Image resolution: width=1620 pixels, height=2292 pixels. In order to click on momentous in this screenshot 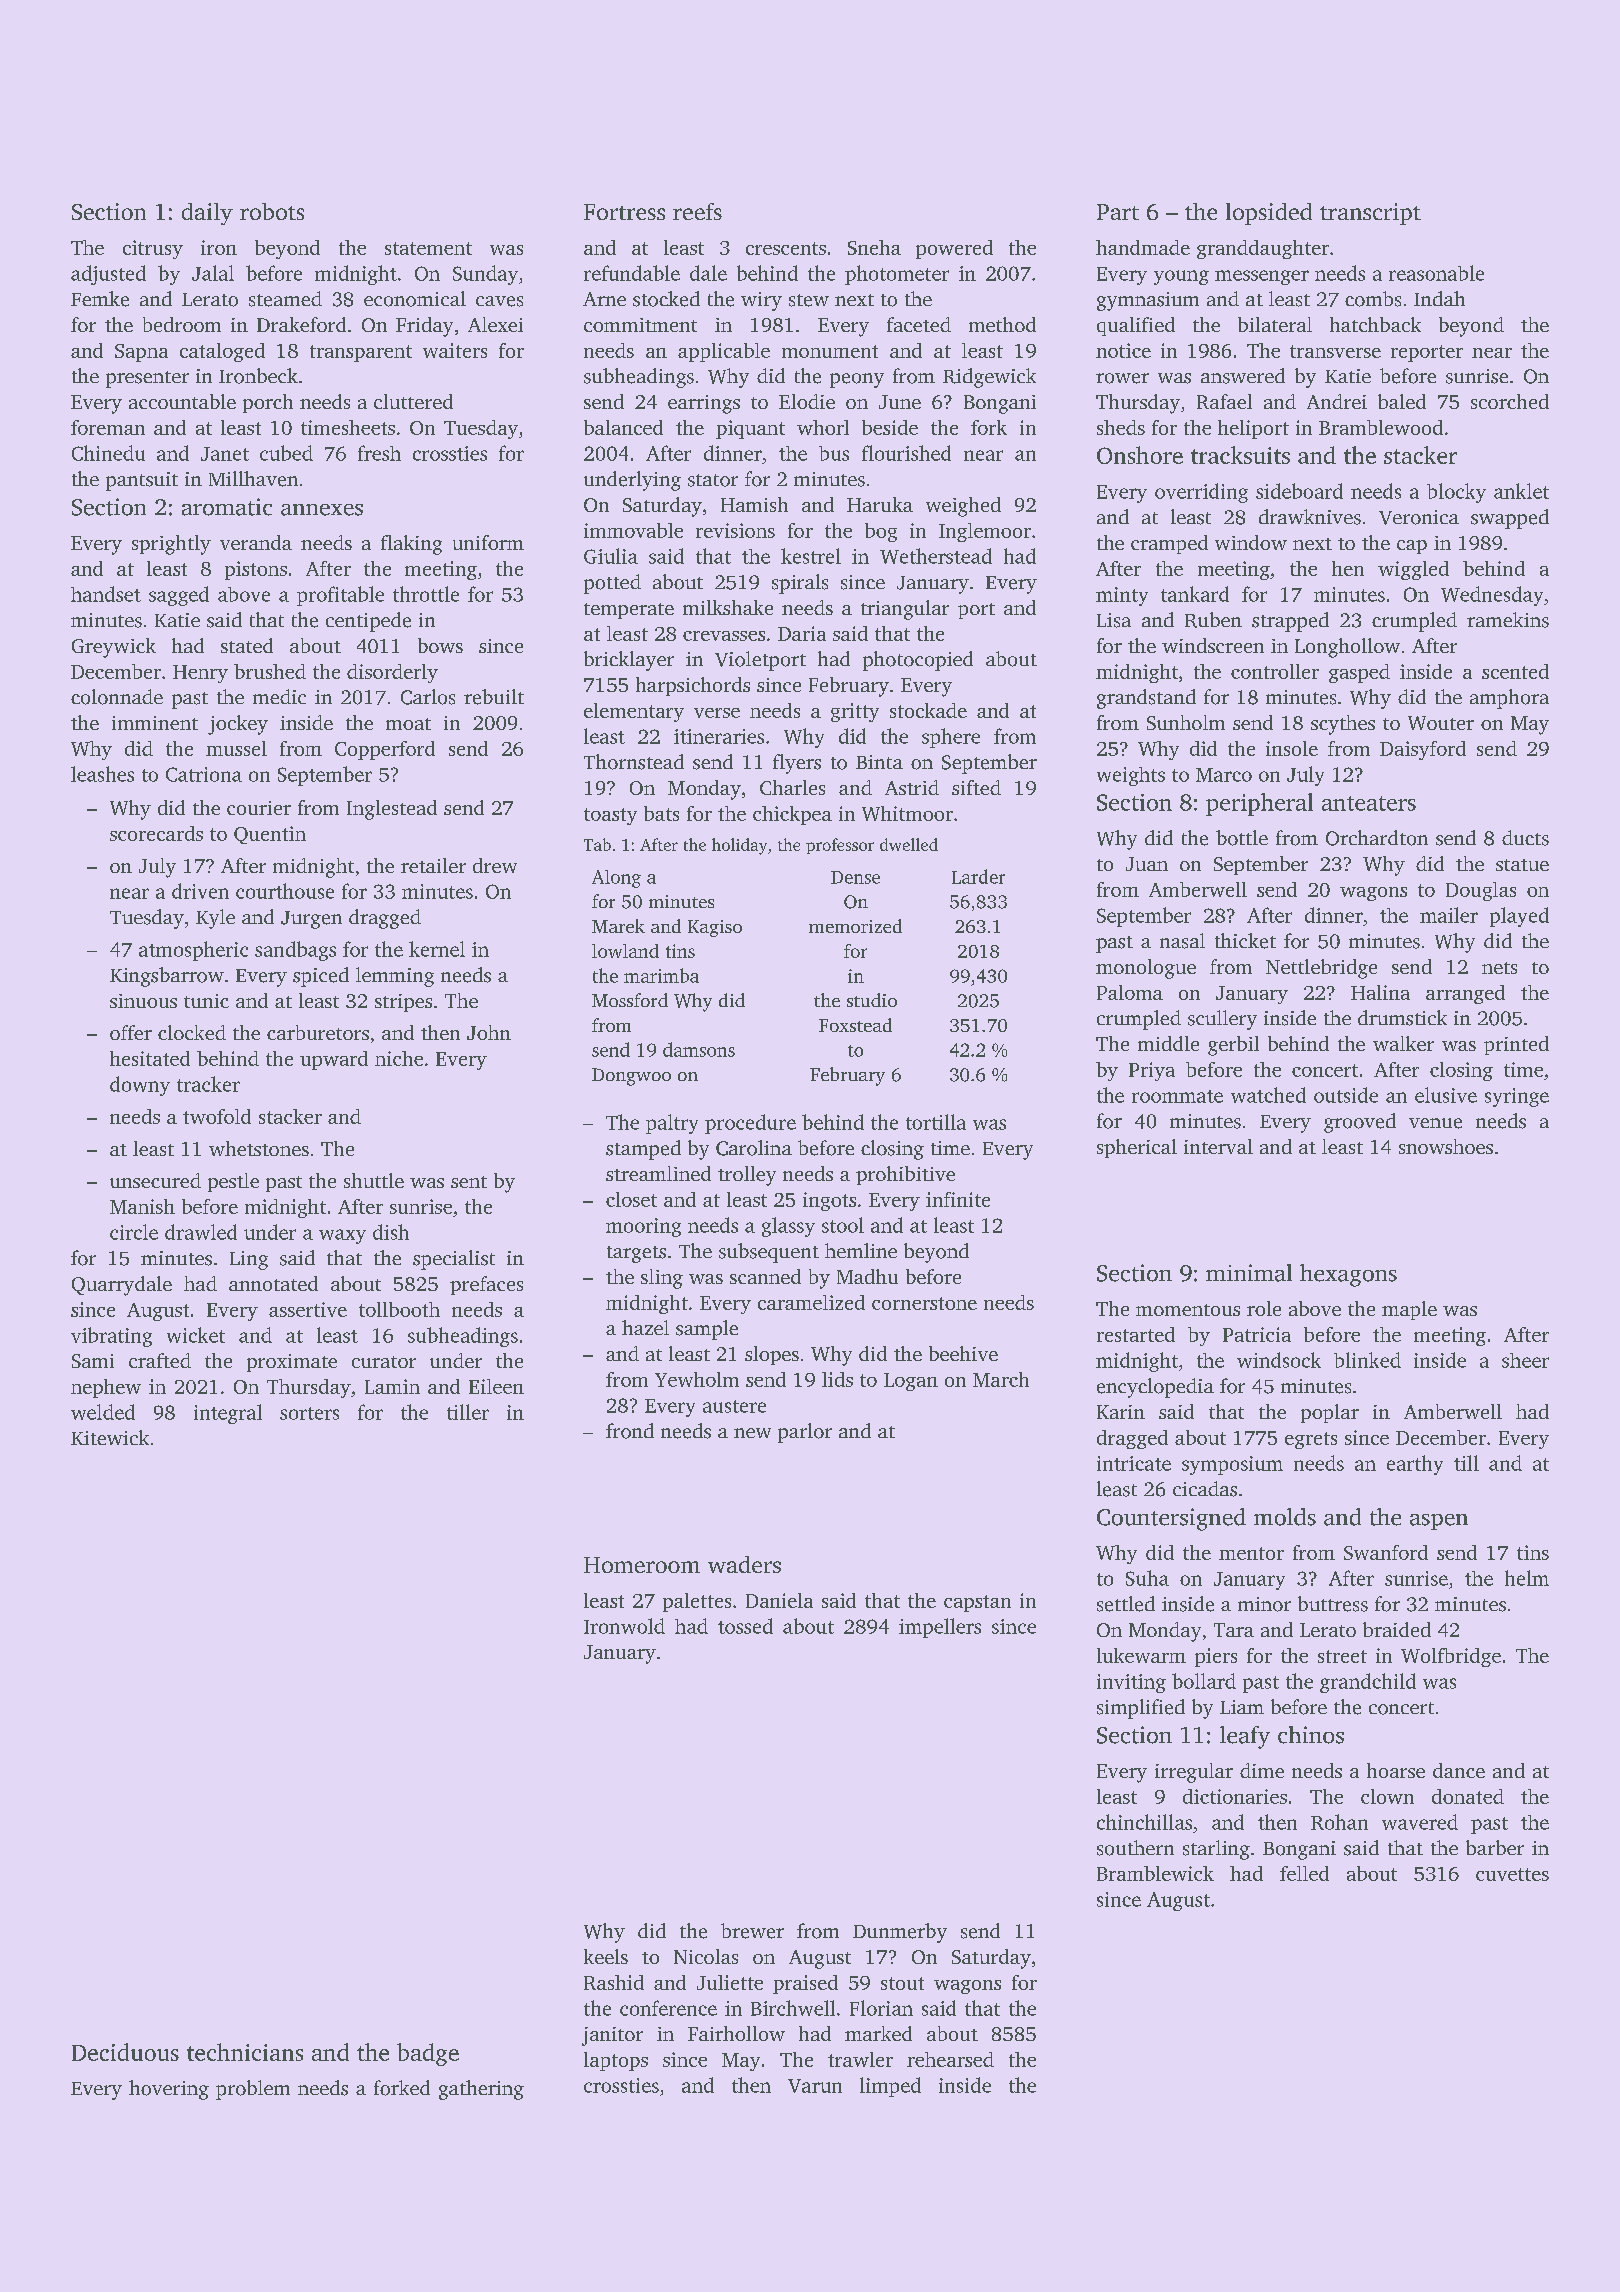, I will do `click(1188, 1310)`.
